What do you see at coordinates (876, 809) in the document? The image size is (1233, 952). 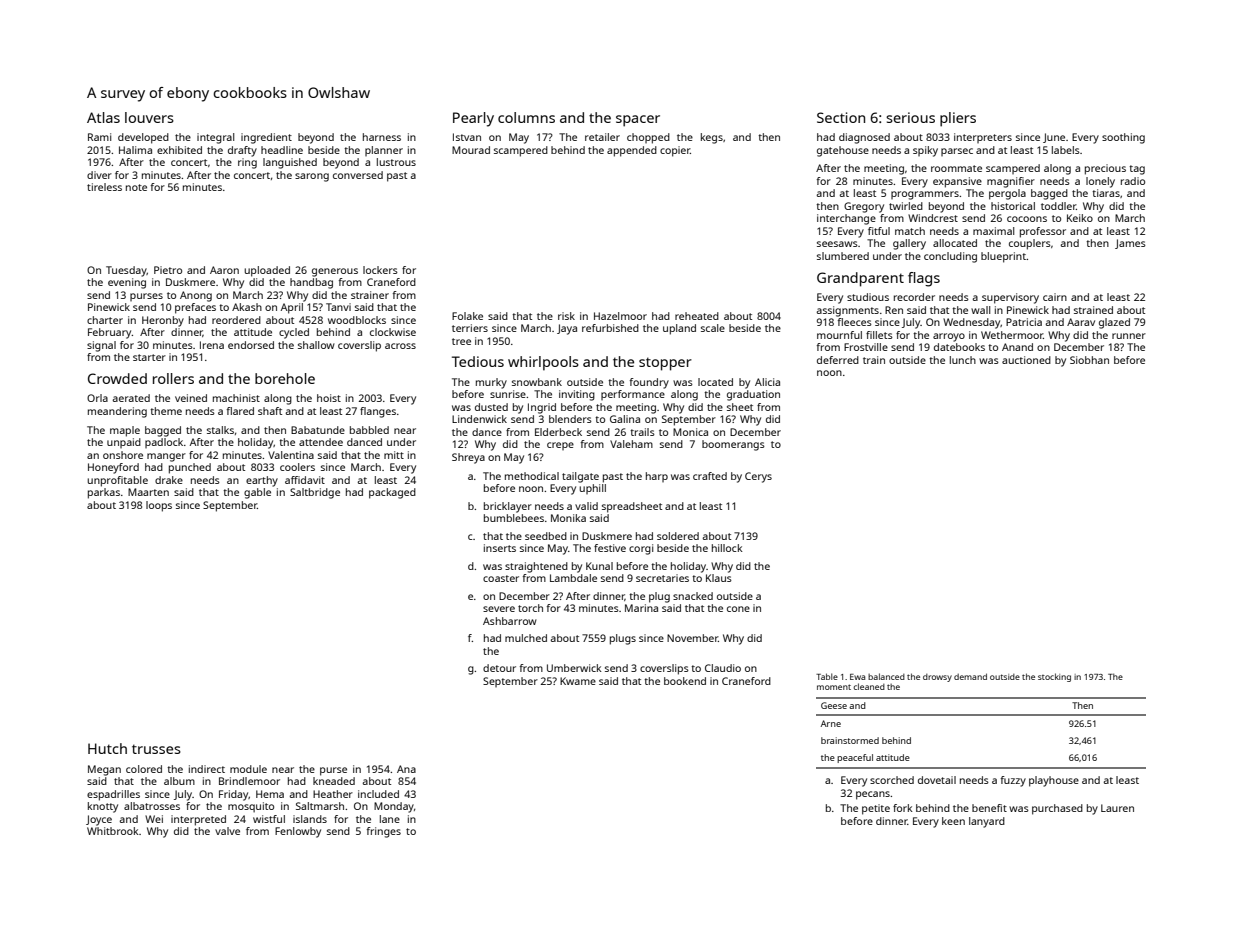 I see `petite` at bounding box center [876, 809].
